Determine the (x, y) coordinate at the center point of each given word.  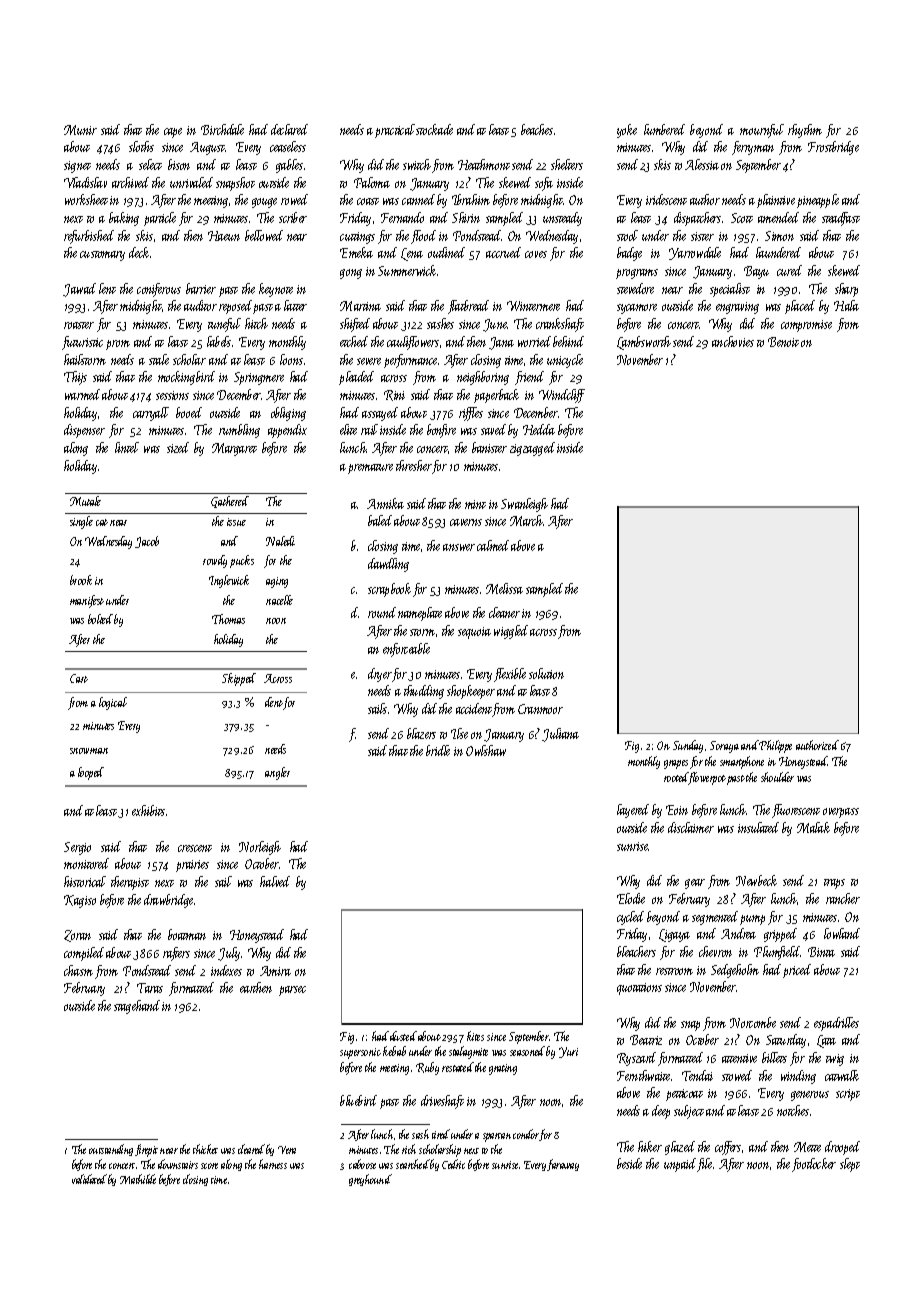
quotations (639, 989)
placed (800, 307)
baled (380, 520)
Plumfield (777, 953)
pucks (242, 561)
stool (627, 235)
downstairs (178, 1164)
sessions (172, 395)
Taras (150, 988)
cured (789, 270)
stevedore (635, 288)
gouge (264, 203)
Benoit (783, 342)
